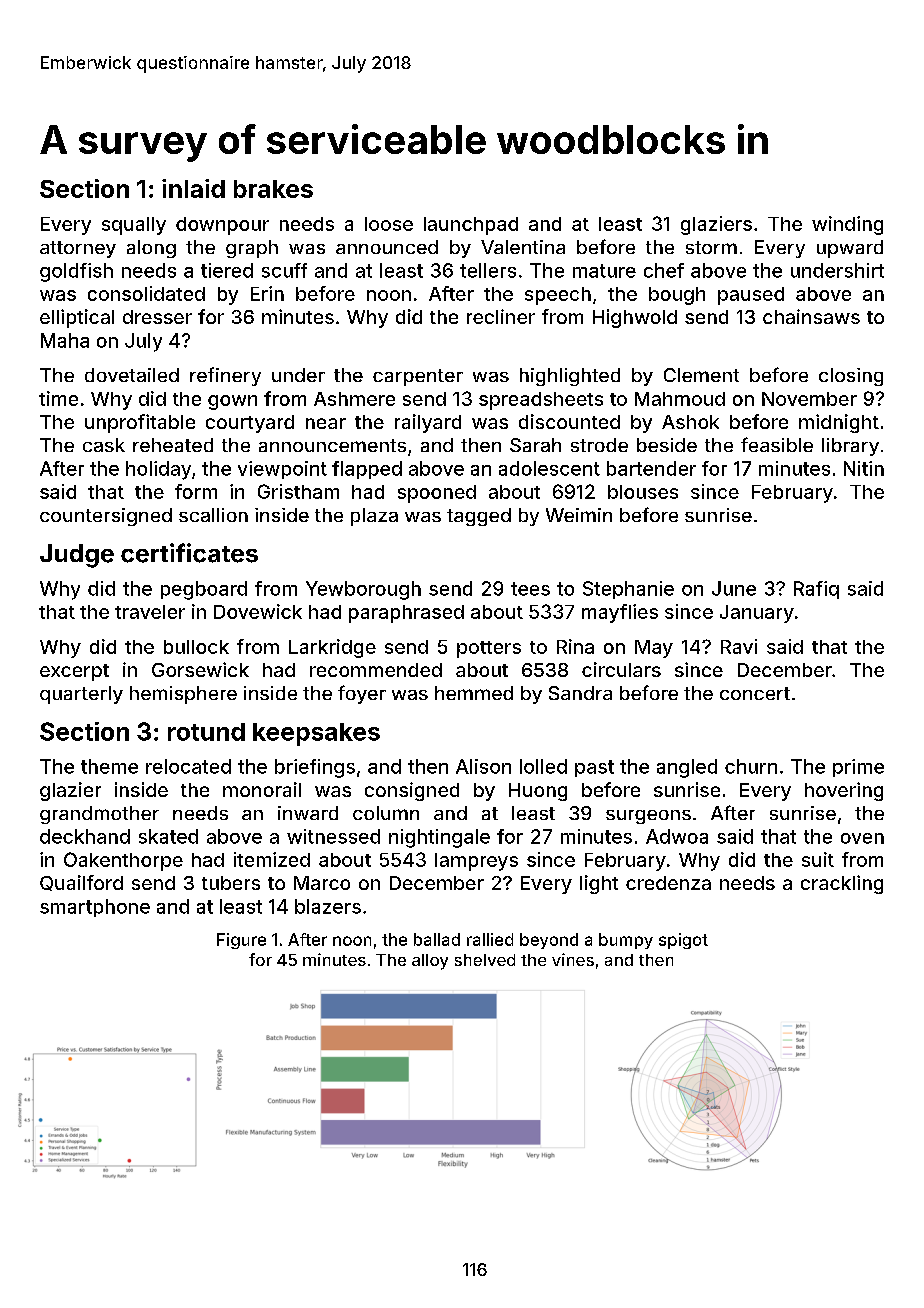 The height and width of the image is (1308, 924). What do you see at coordinates (65, 340) in the image?
I see `Maha` at bounding box center [65, 340].
